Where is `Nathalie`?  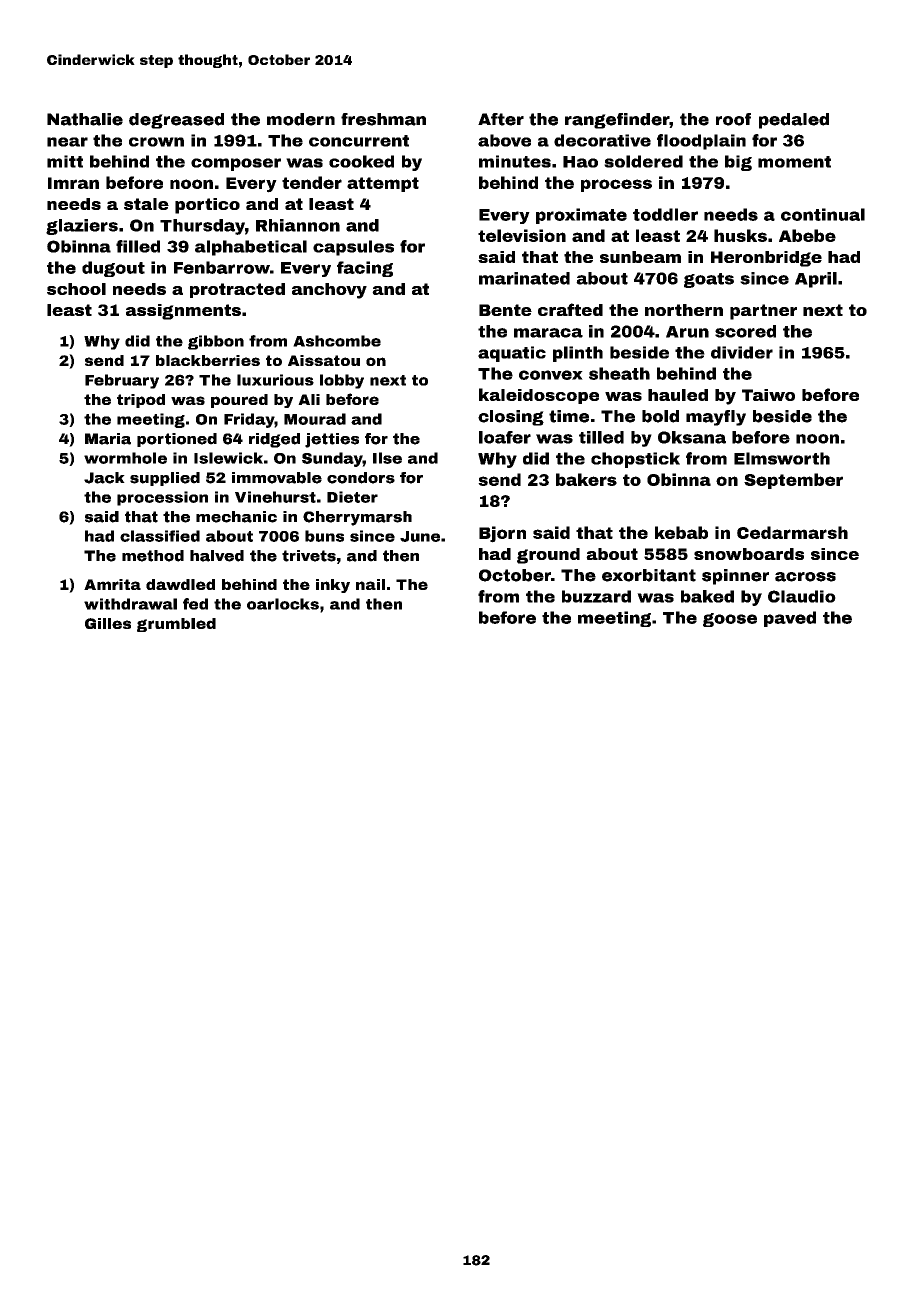 Nathalie is located at coordinates (85, 119).
